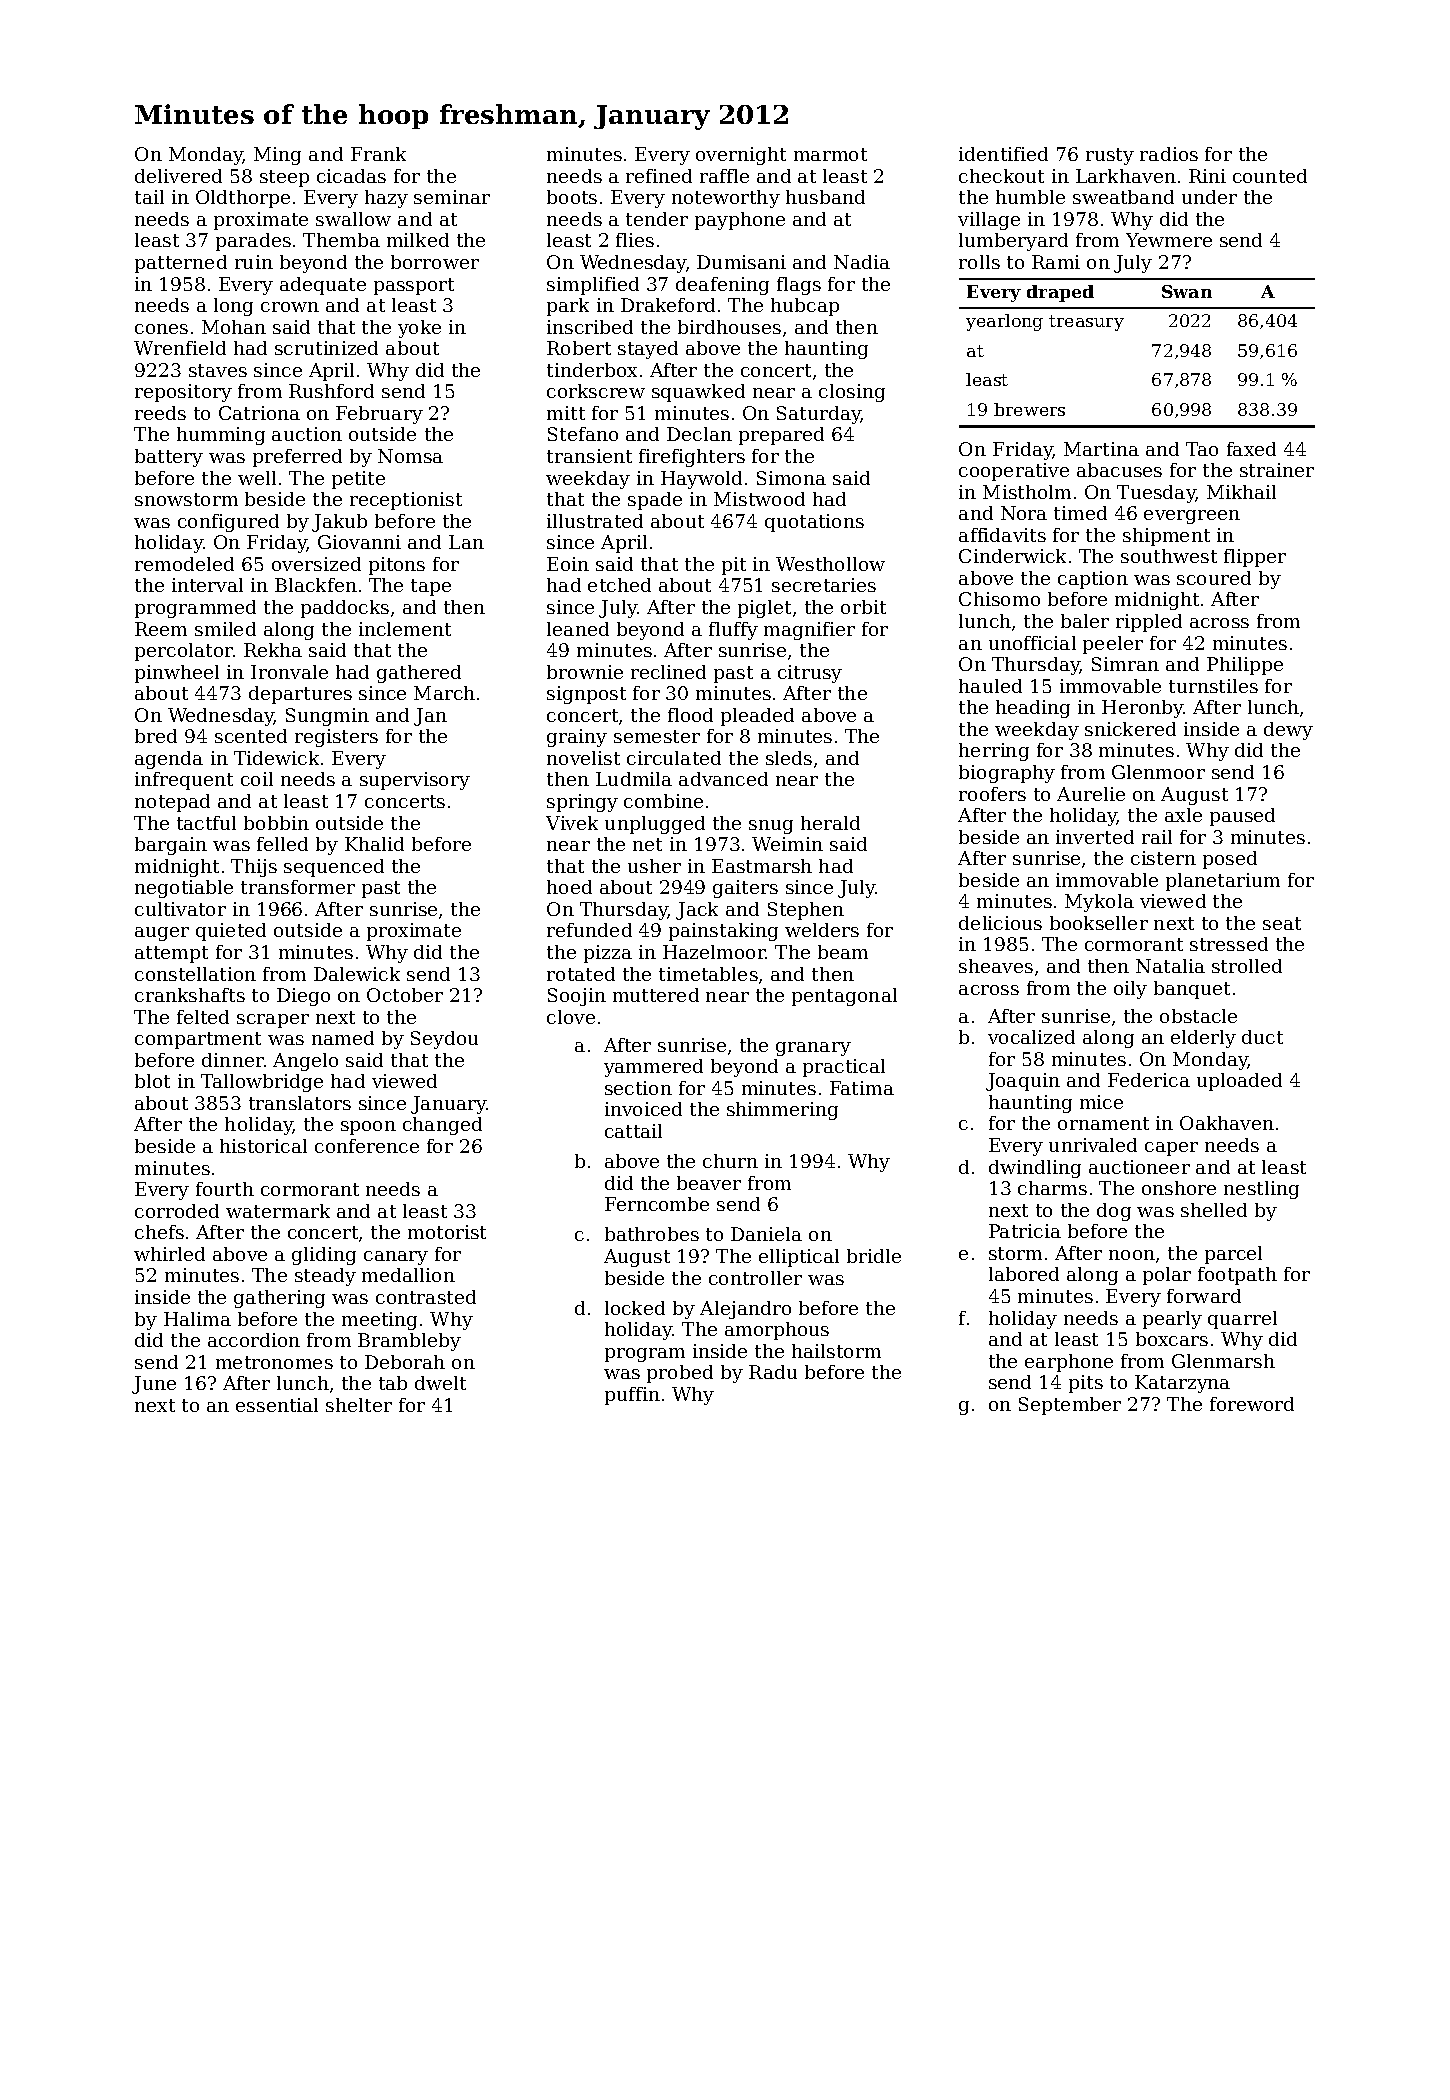 This document has height=2100, width=1450. What do you see at coordinates (1033, 709) in the document?
I see `heading` at bounding box center [1033, 709].
